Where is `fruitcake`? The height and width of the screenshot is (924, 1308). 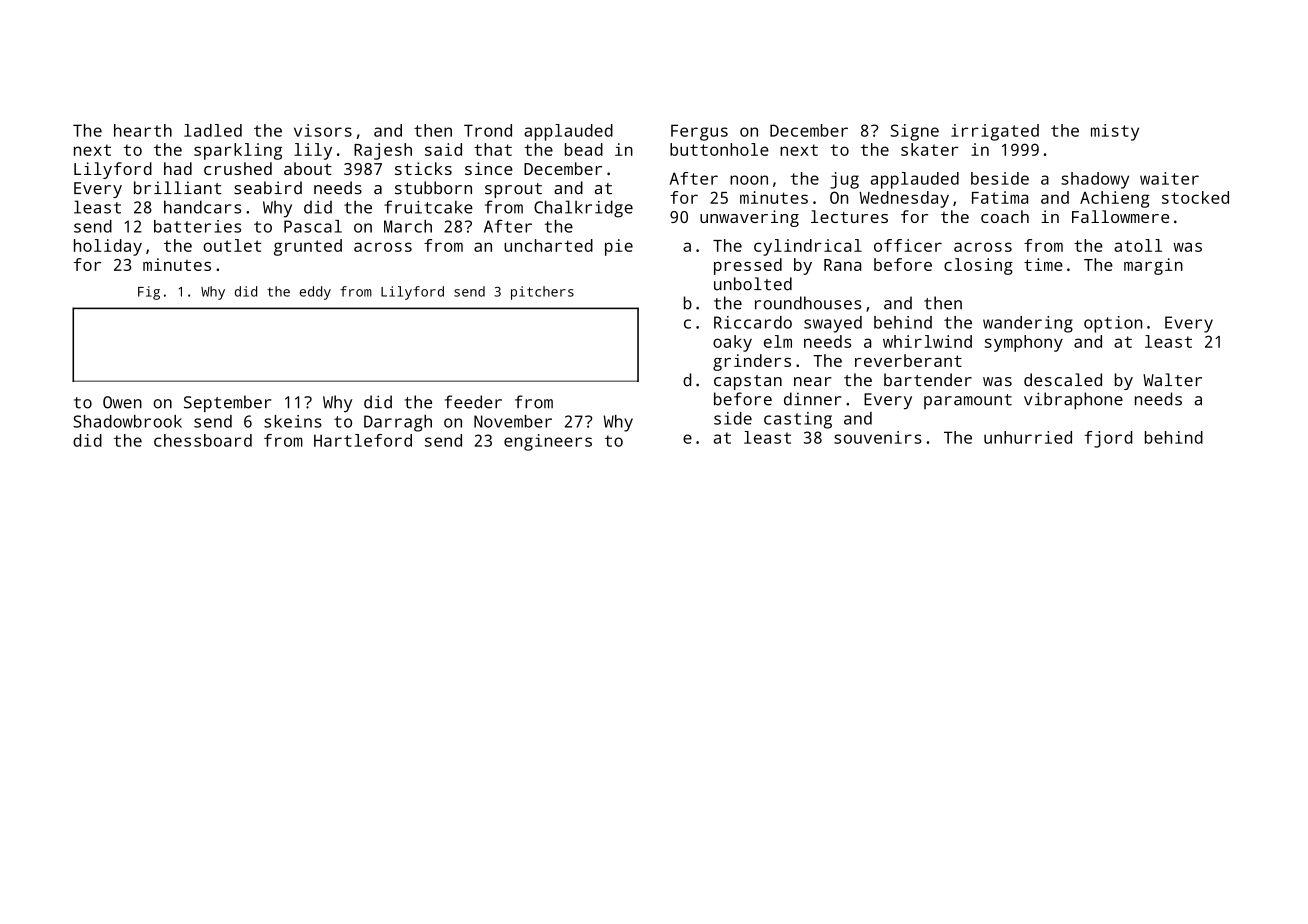
fruitcake is located at coordinates (428, 207).
